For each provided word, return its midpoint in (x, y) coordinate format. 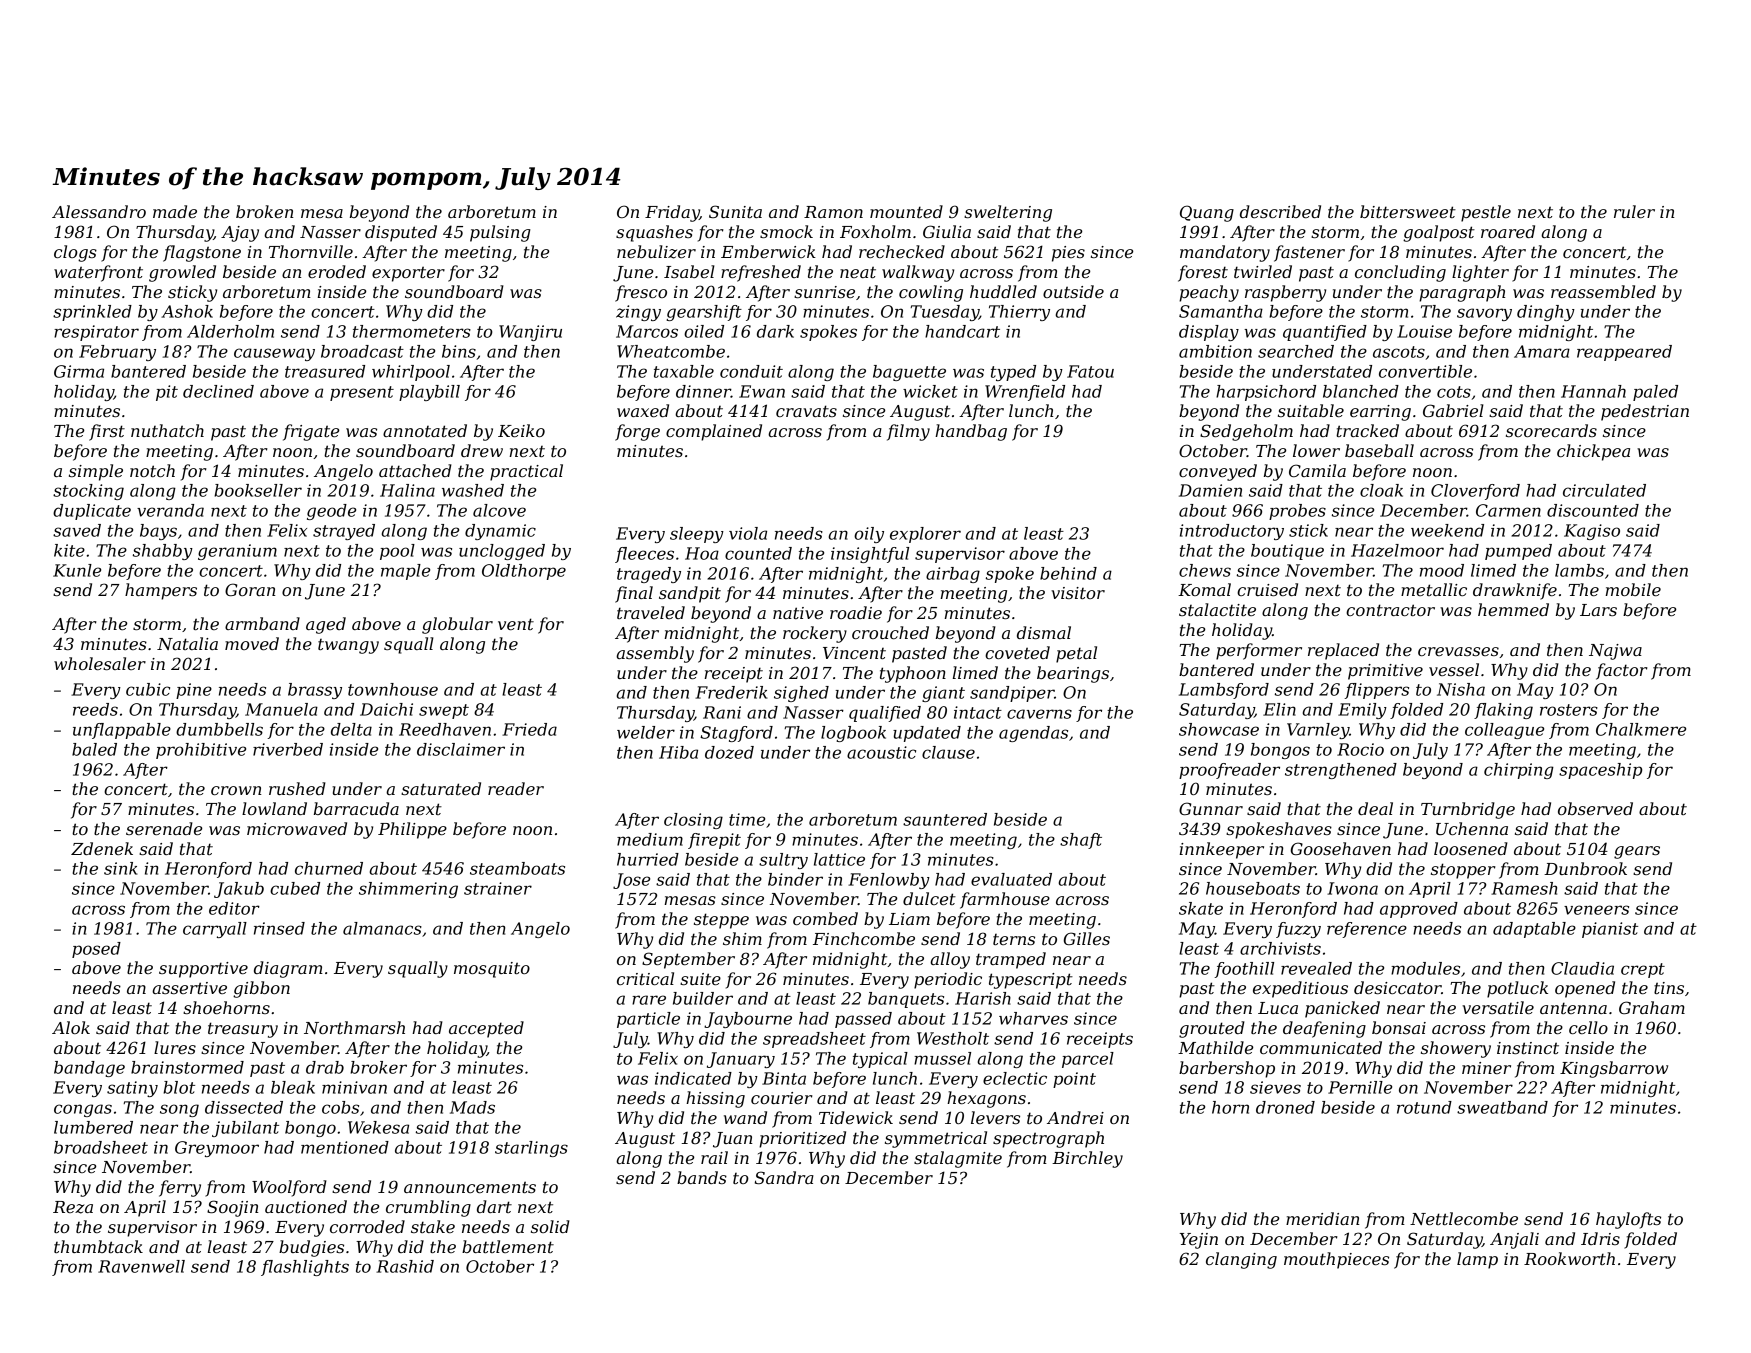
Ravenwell (141, 1266)
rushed (297, 788)
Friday (672, 213)
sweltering (1008, 213)
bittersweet (1408, 211)
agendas (1033, 734)
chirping (1519, 771)
